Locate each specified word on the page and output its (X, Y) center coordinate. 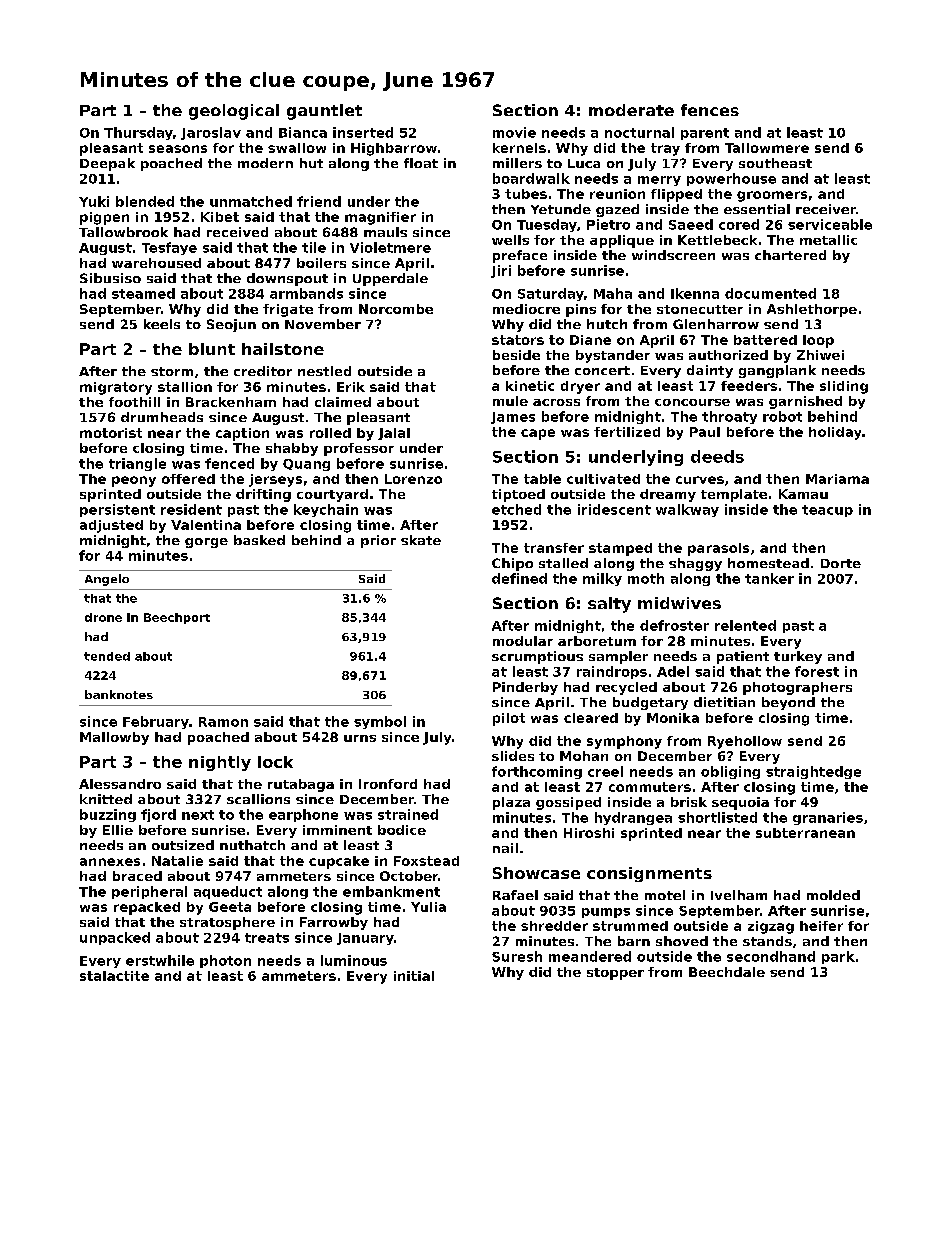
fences (710, 110)
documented (770, 293)
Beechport (177, 618)
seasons (178, 149)
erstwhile (160, 960)
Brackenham (231, 402)
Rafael (515, 895)
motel (665, 895)
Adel (673, 671)
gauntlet (324, 112)
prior (378, 541)
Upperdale (390, 279)
